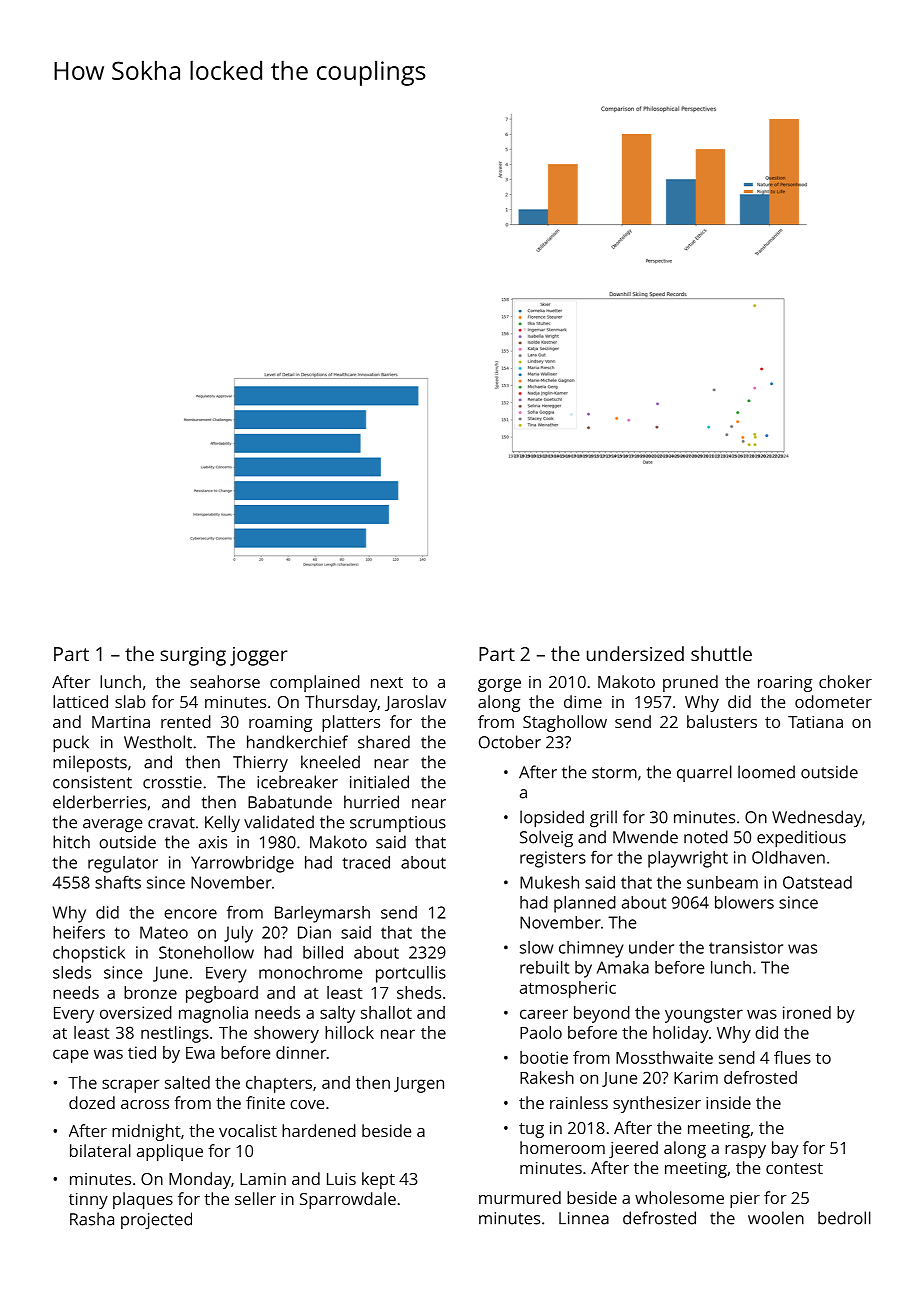 Image resolution: width=924 pixels, height=1308 pixels. What do you see at coordinates (379, 782) in the document?
I see `initialed` at bounding box center [379, 782].
